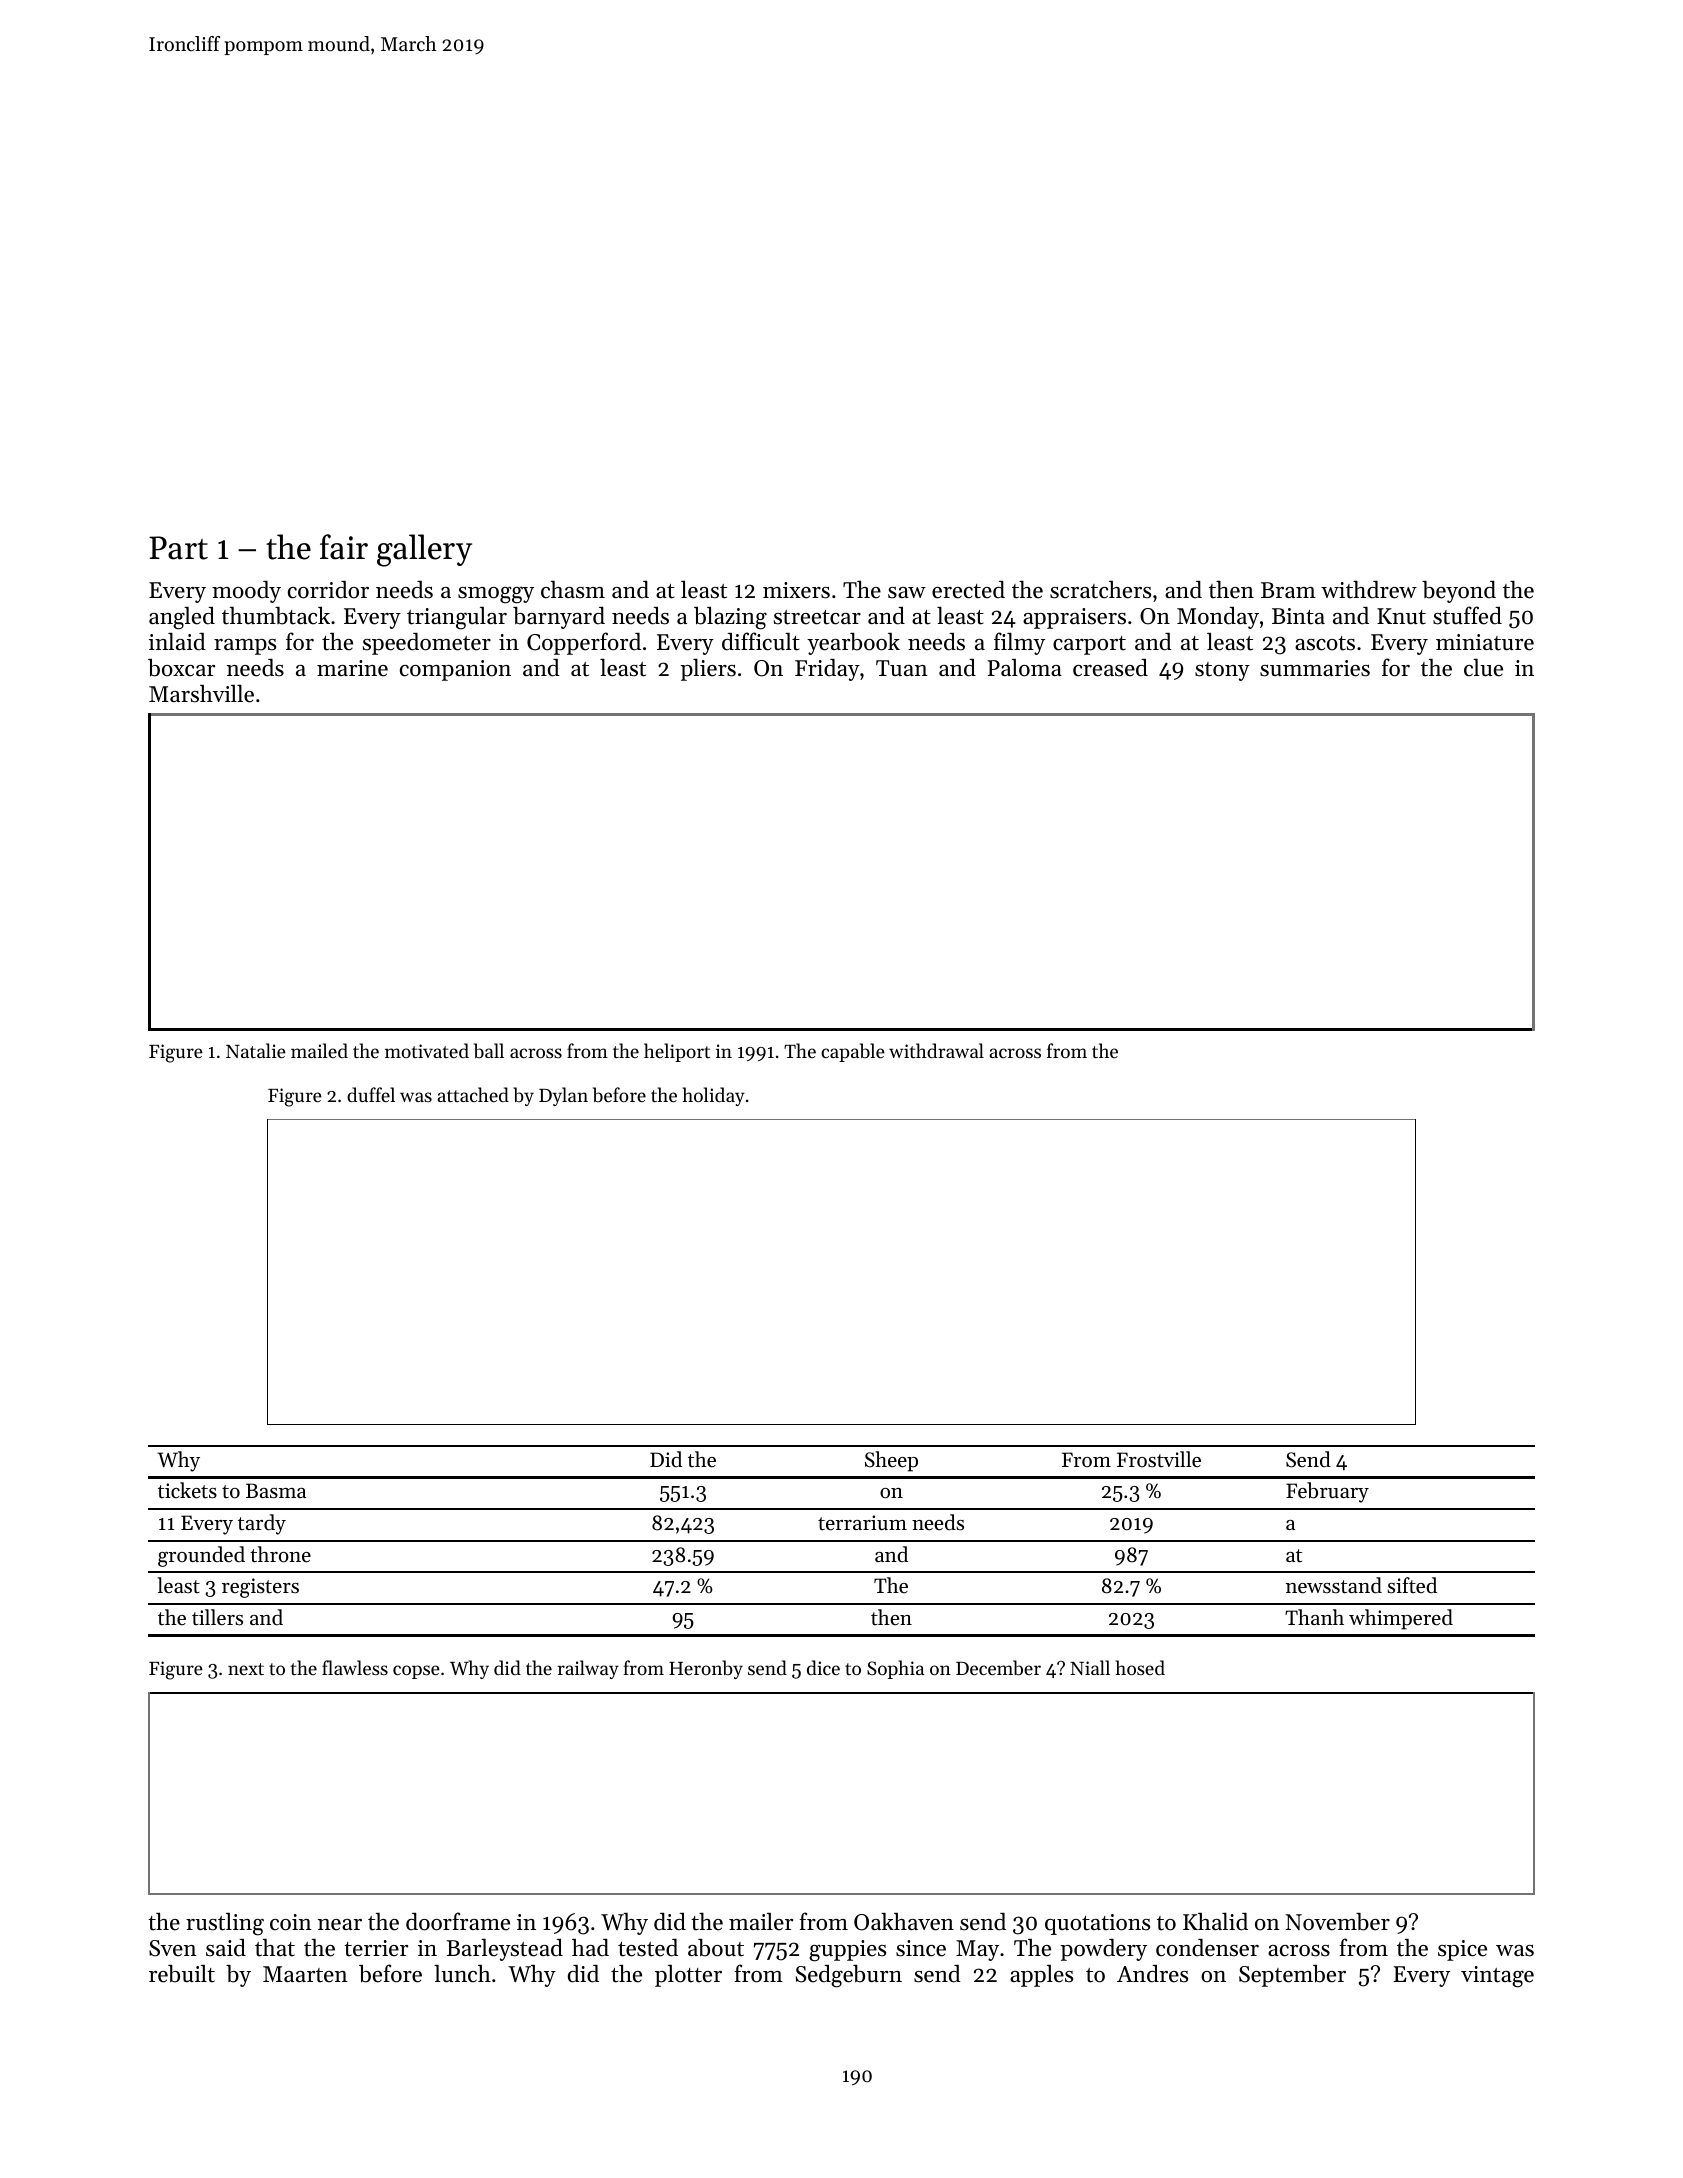 The width and height of the image is (1683, 2178). I want to click on Heronby, so click(706, 1669).
